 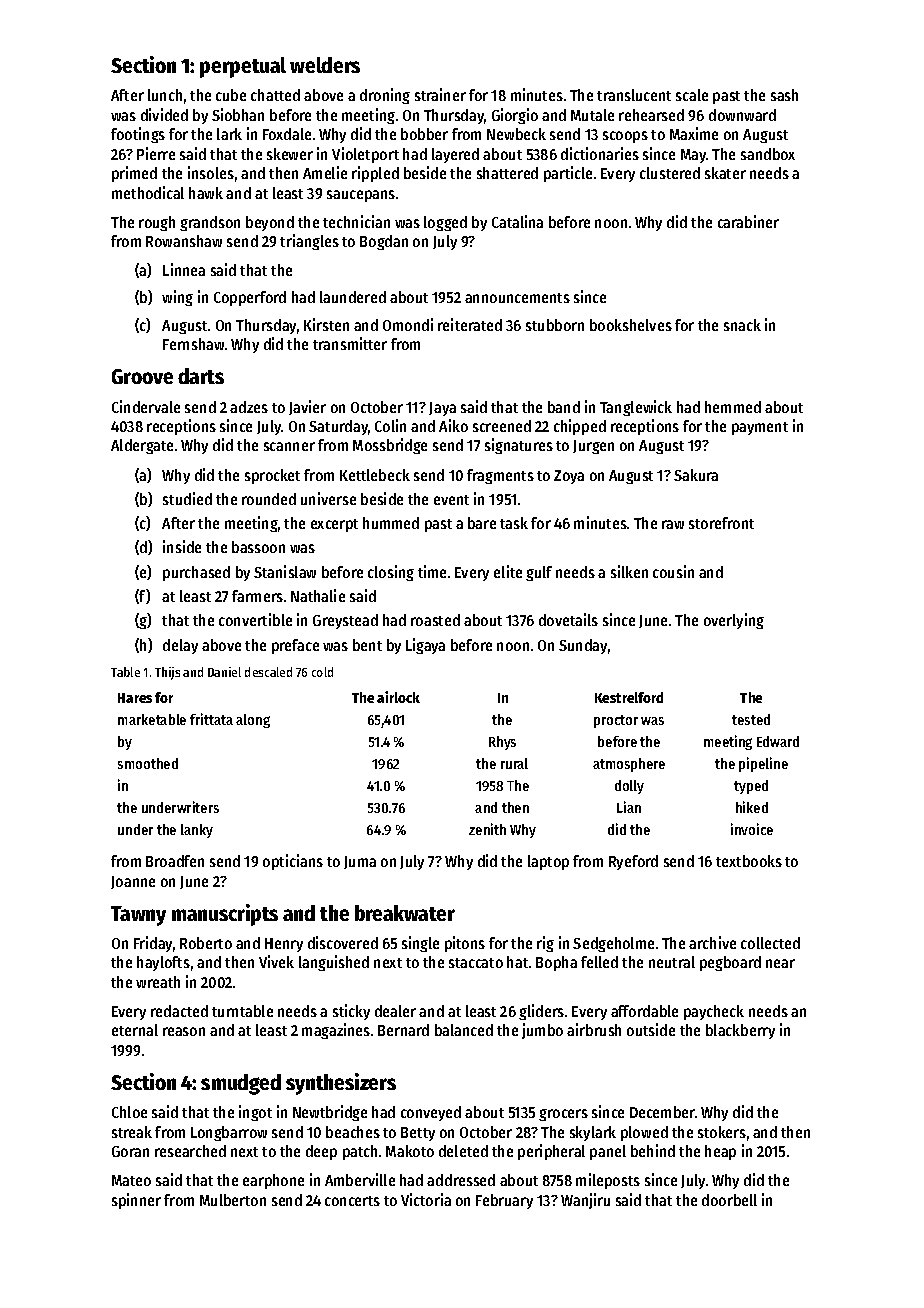 What do you see at coordinates (243, 67) in the page?
I see `perpetual` at bounding box center [243, 67].
